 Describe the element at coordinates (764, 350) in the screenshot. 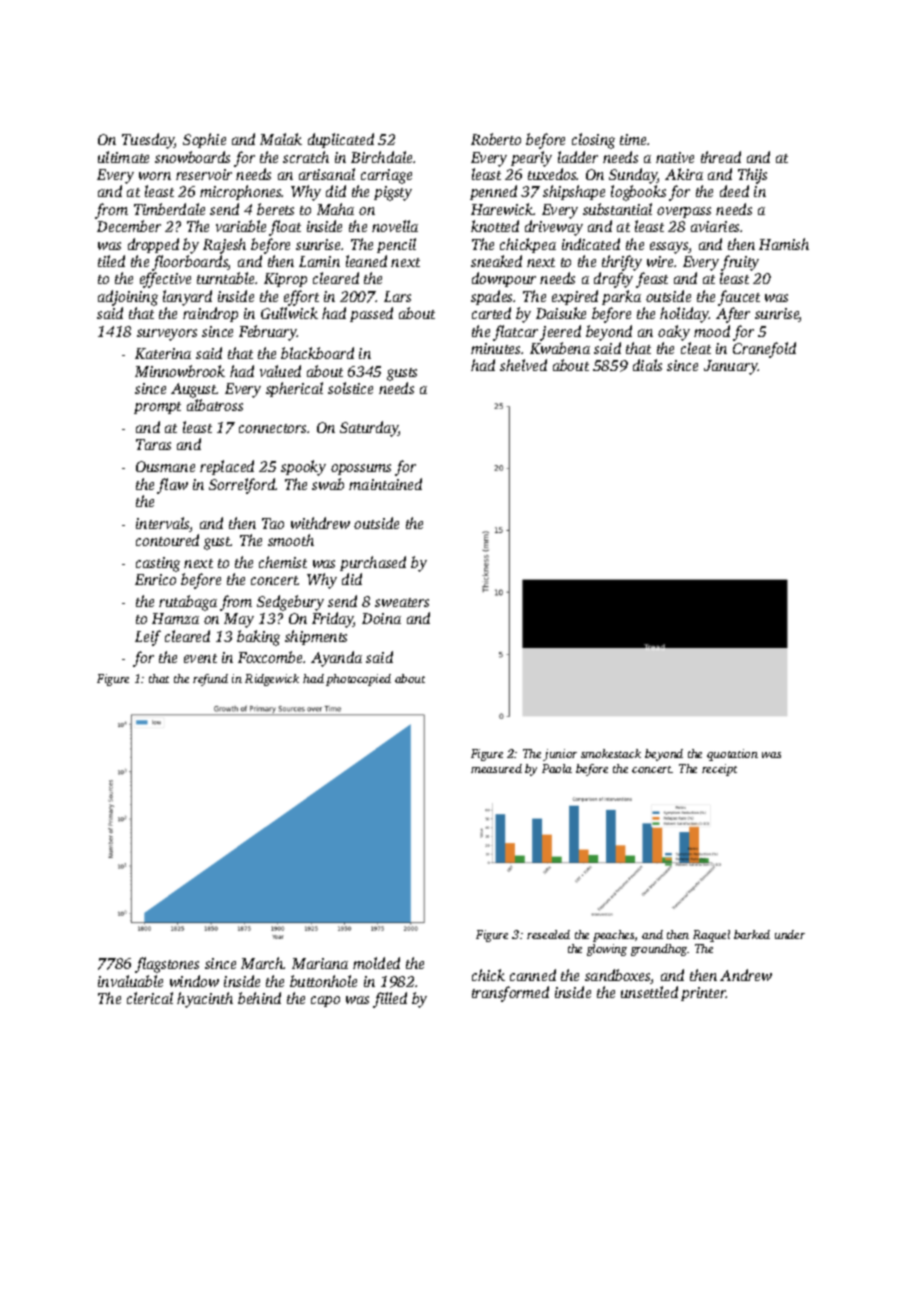

I see `Cranefold` at that location.
